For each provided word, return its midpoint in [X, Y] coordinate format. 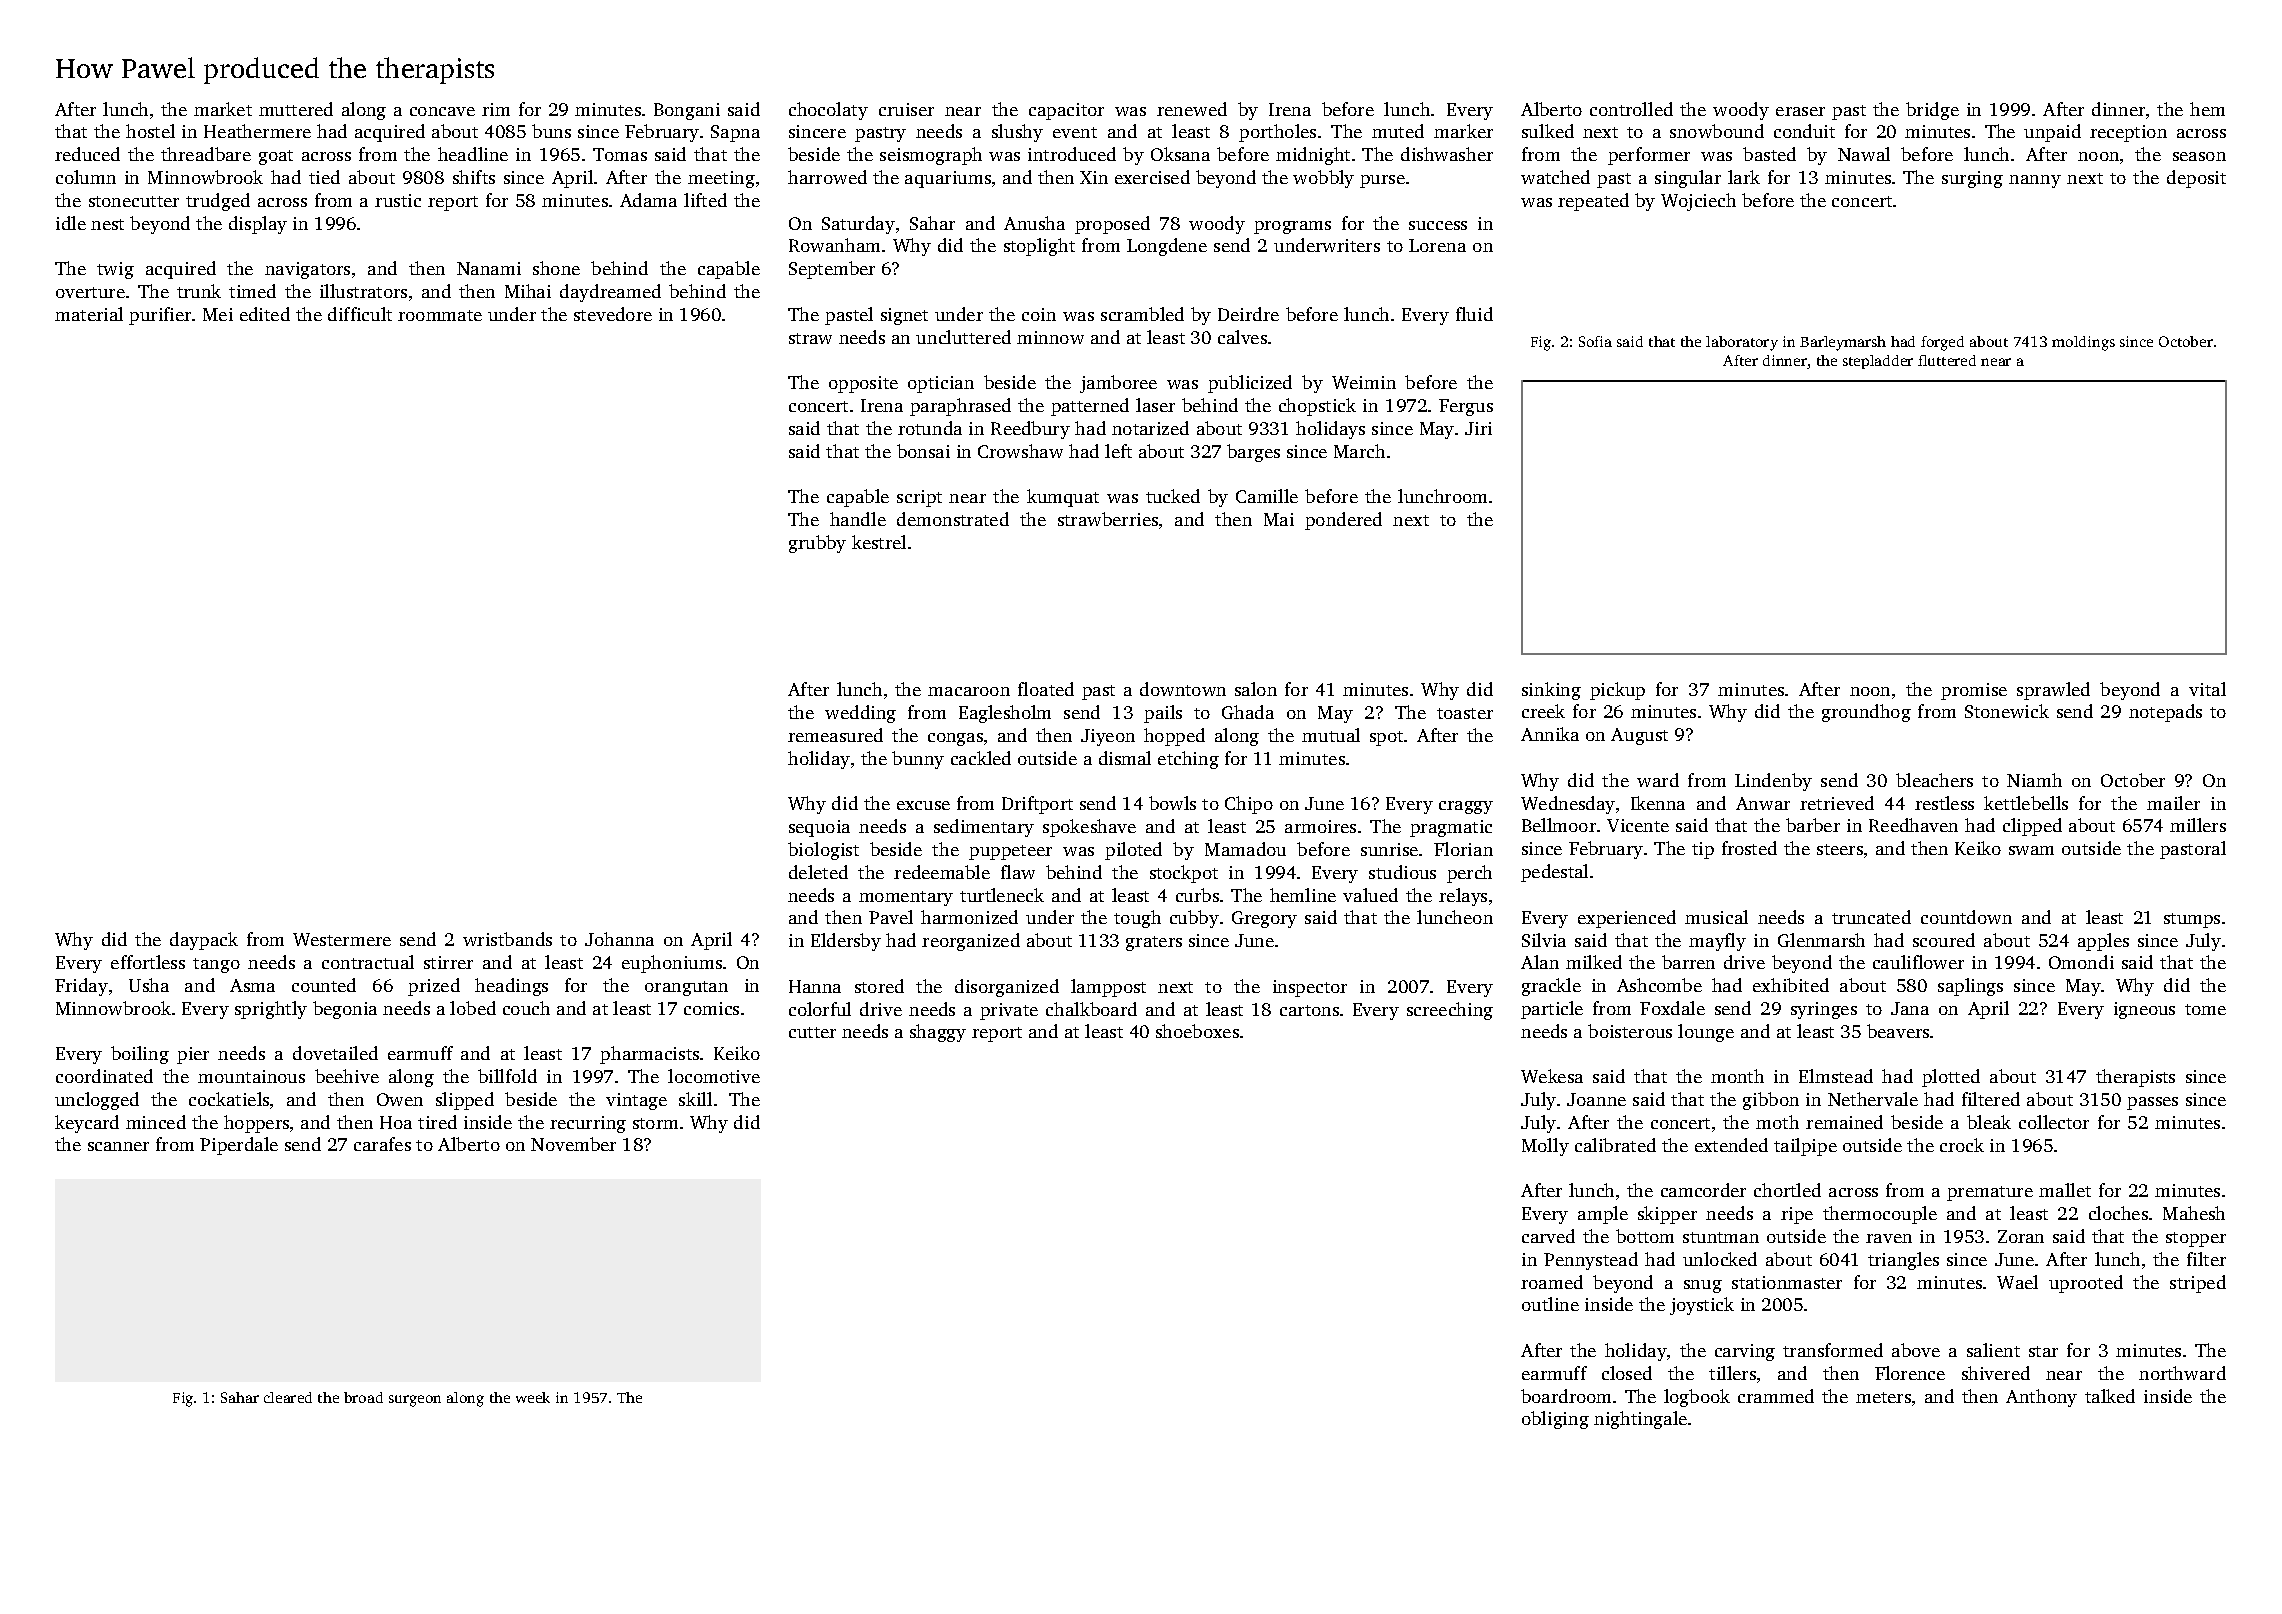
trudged [218, 202]
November [573, 1144]
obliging [1555, 1420]
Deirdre [1248, 314]
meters [1883, 1397]
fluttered [1947, 360]
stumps [2192, 920]
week [533, 1397]
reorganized [971, 942]
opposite [863, 384]
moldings [2083, 343]
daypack [204, 941]
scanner [118, 1146]
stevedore [613, 314]
